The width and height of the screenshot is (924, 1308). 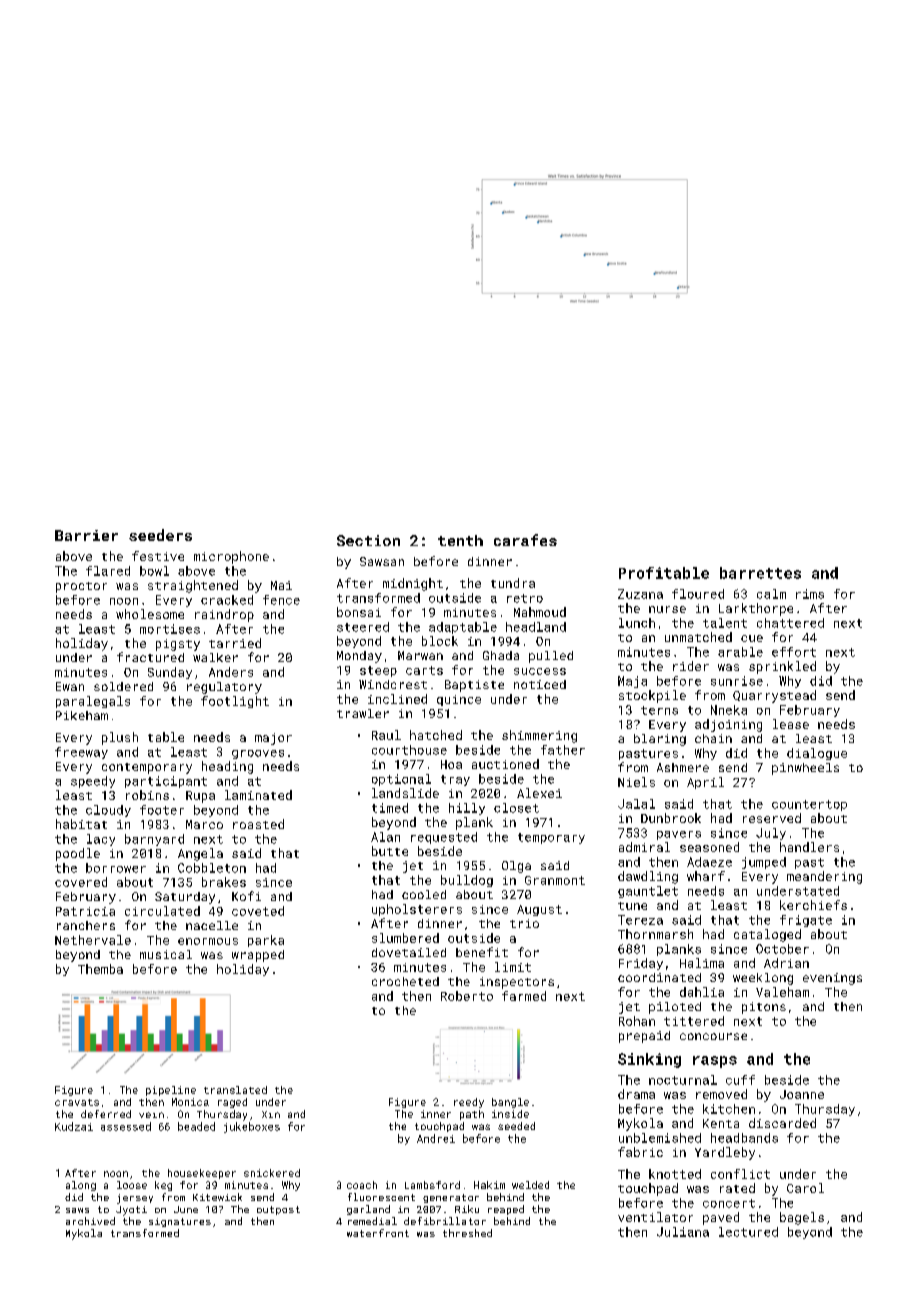 What do you see at coordinates (86, 535) in the screenshot?
I see `Barrier` at bounding box center [86, 535].
